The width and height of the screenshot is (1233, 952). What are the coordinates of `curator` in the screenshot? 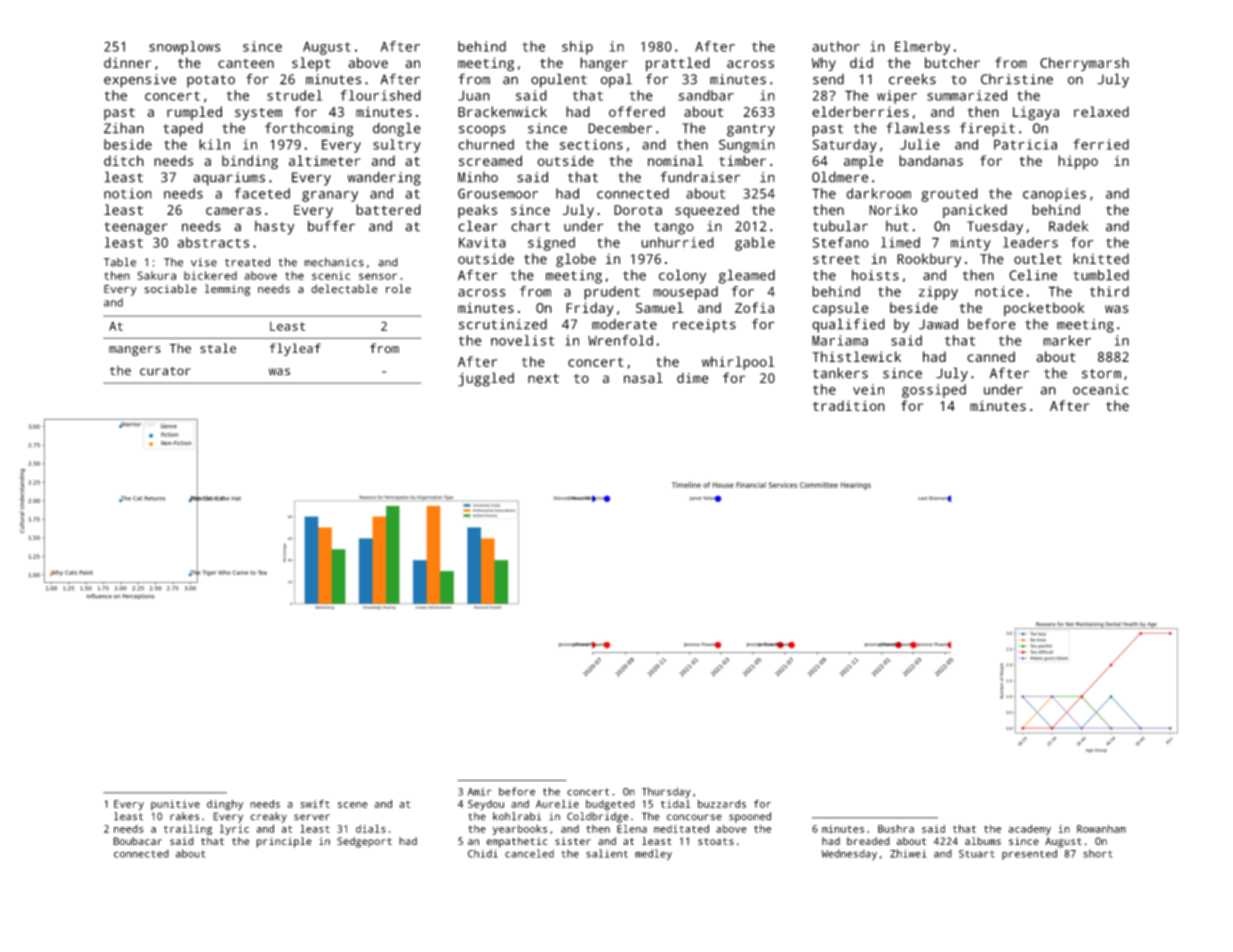 It's located at (165, 371).
